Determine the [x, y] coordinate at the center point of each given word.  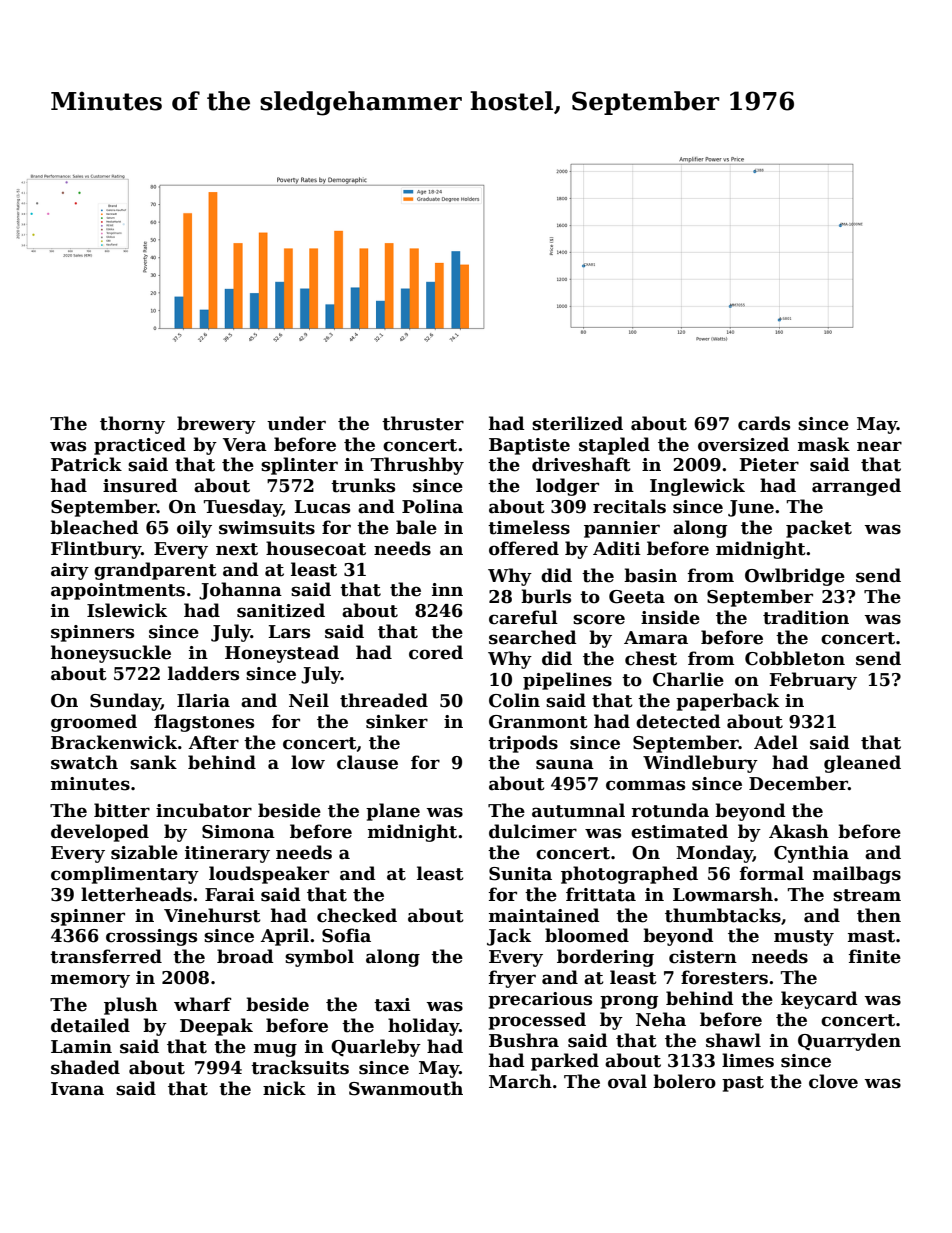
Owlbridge [795, 577]
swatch [84, 762]
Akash [799, 831]
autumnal [578, 810]
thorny [132, 425]
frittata [601, 894]
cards [764, 423]
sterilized [577, 423]
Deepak [216, 1027]
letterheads [136, 894]
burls [546, 596]
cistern [703, 957]
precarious [540, 1000]
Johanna [240, 591]
